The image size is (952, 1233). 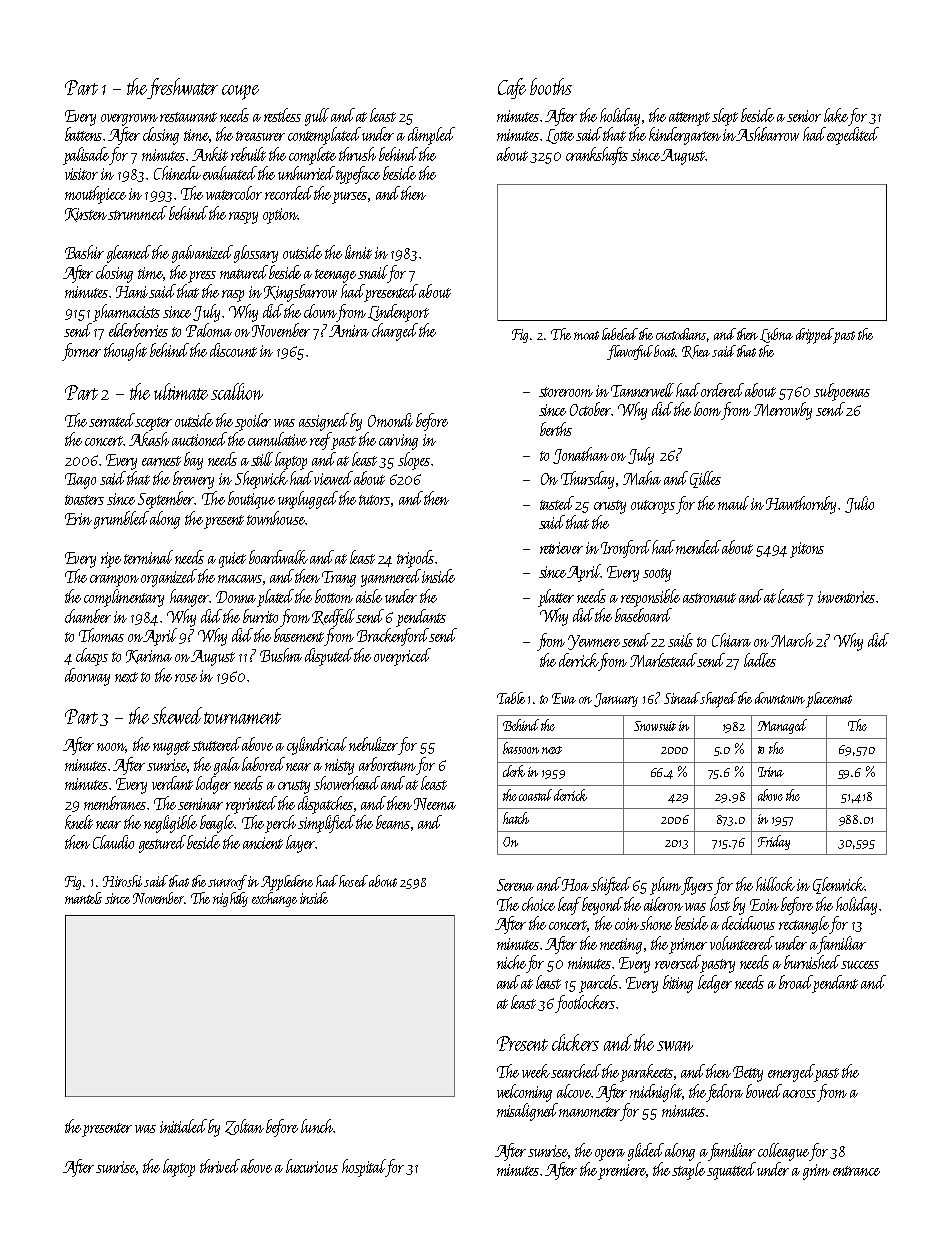 What do you see at coordinates (260, 136) in the page?
I see `treasurer` at bounding box center [260, 136].
